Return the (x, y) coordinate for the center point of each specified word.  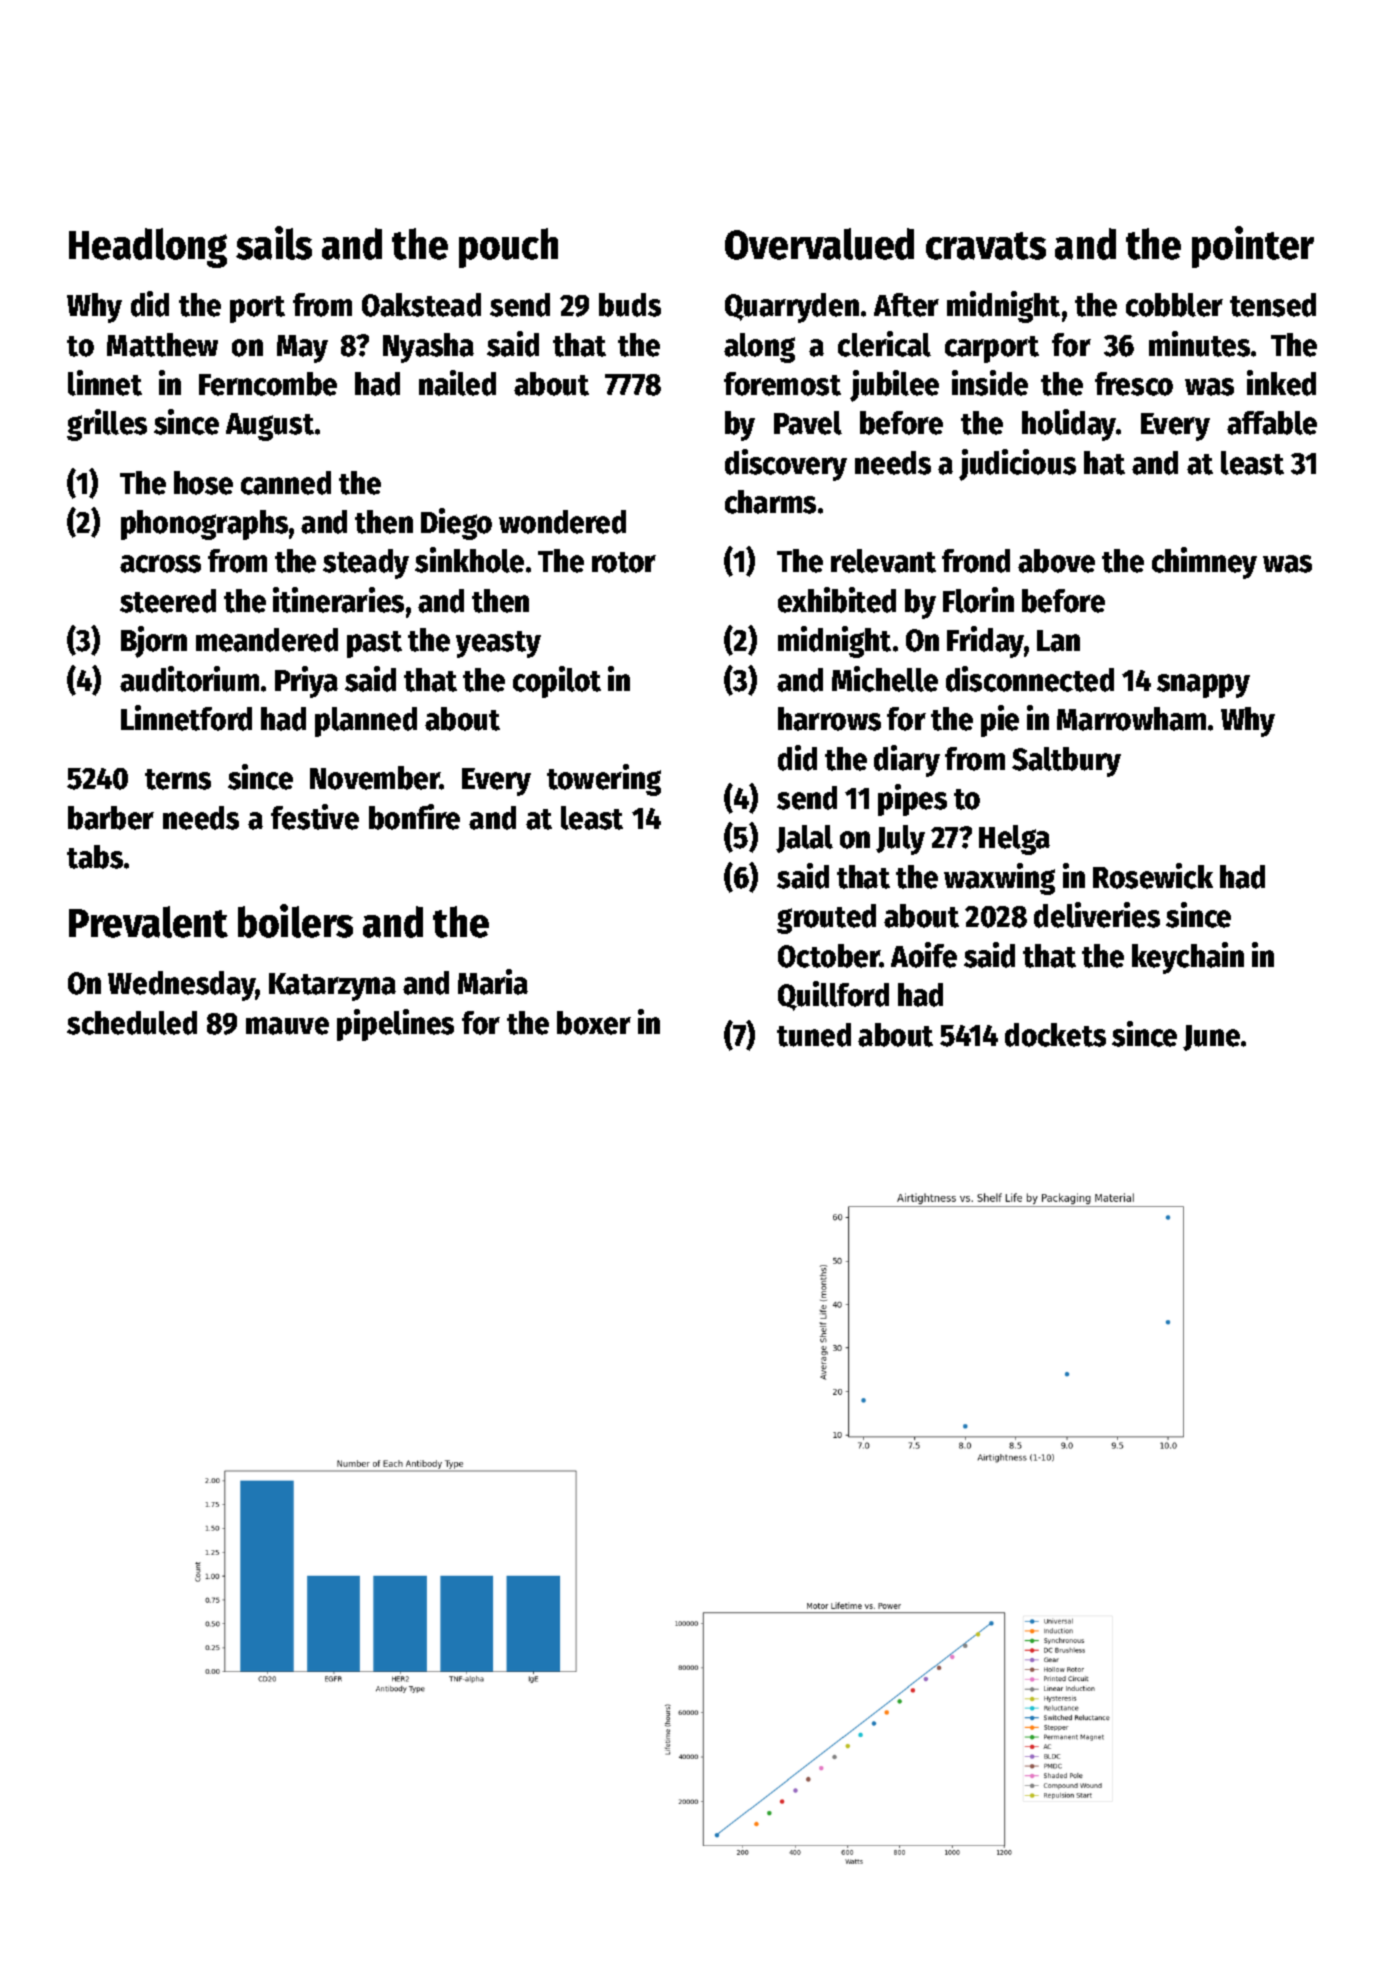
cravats (986, 246)
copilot (557, 682)
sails (274, 243)
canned (286, 483)
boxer (594, 1023)
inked (1281, 383)
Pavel (808, 423)
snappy (1203, 686)
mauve (287, 1026)
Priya (306, 682)
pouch (508, 248)
